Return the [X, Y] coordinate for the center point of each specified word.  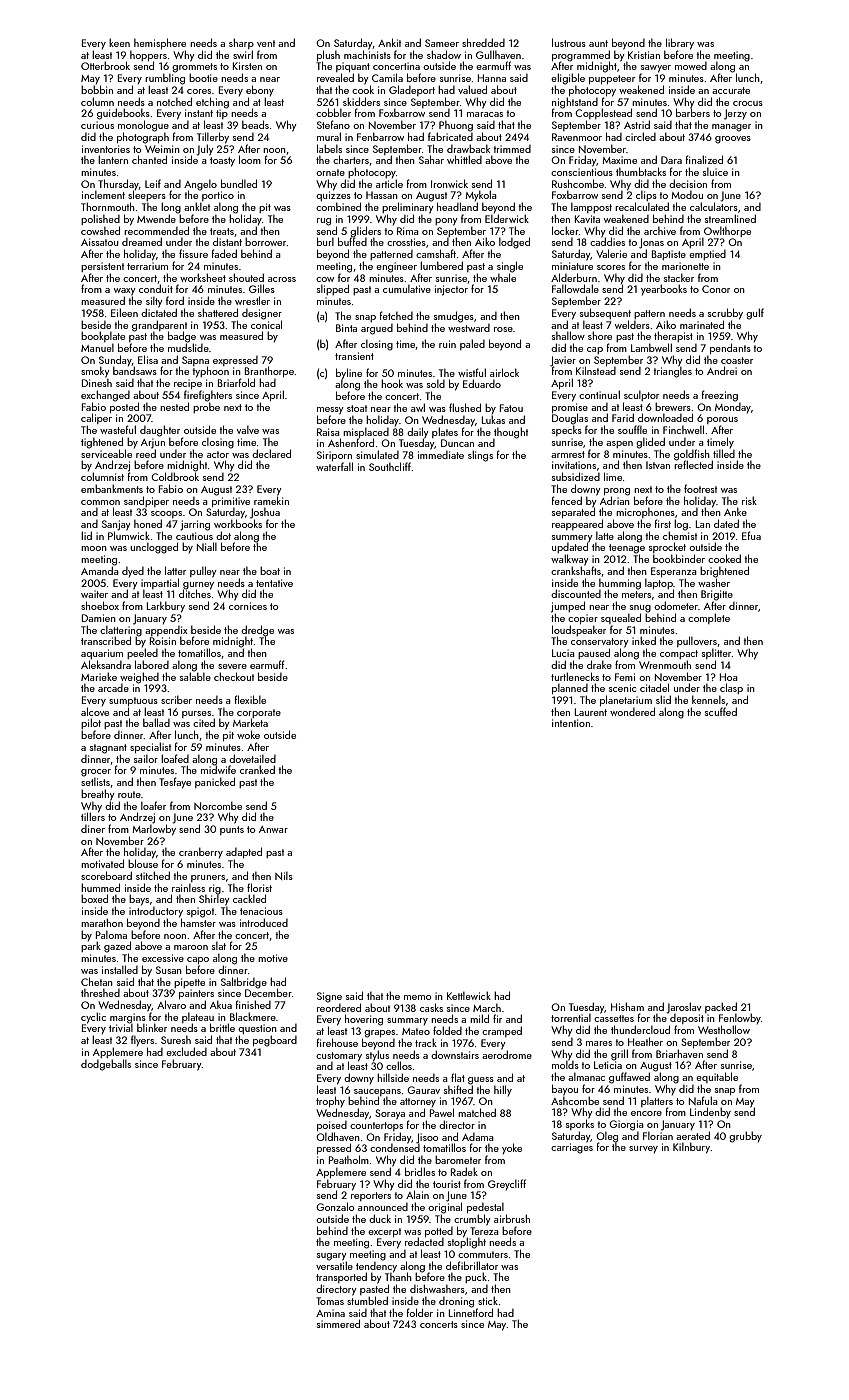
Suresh [176, 1040]
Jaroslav [684, 1007]
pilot [91, 723]
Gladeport [412, 90]
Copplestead [603, 113]
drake [599, 664]
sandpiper [146, 501]
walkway [570, 560]
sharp [241, 43]
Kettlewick [469, 996]
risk [749, 501]
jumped [568, 607]
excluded [186, 1051]
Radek [464, 1171]
